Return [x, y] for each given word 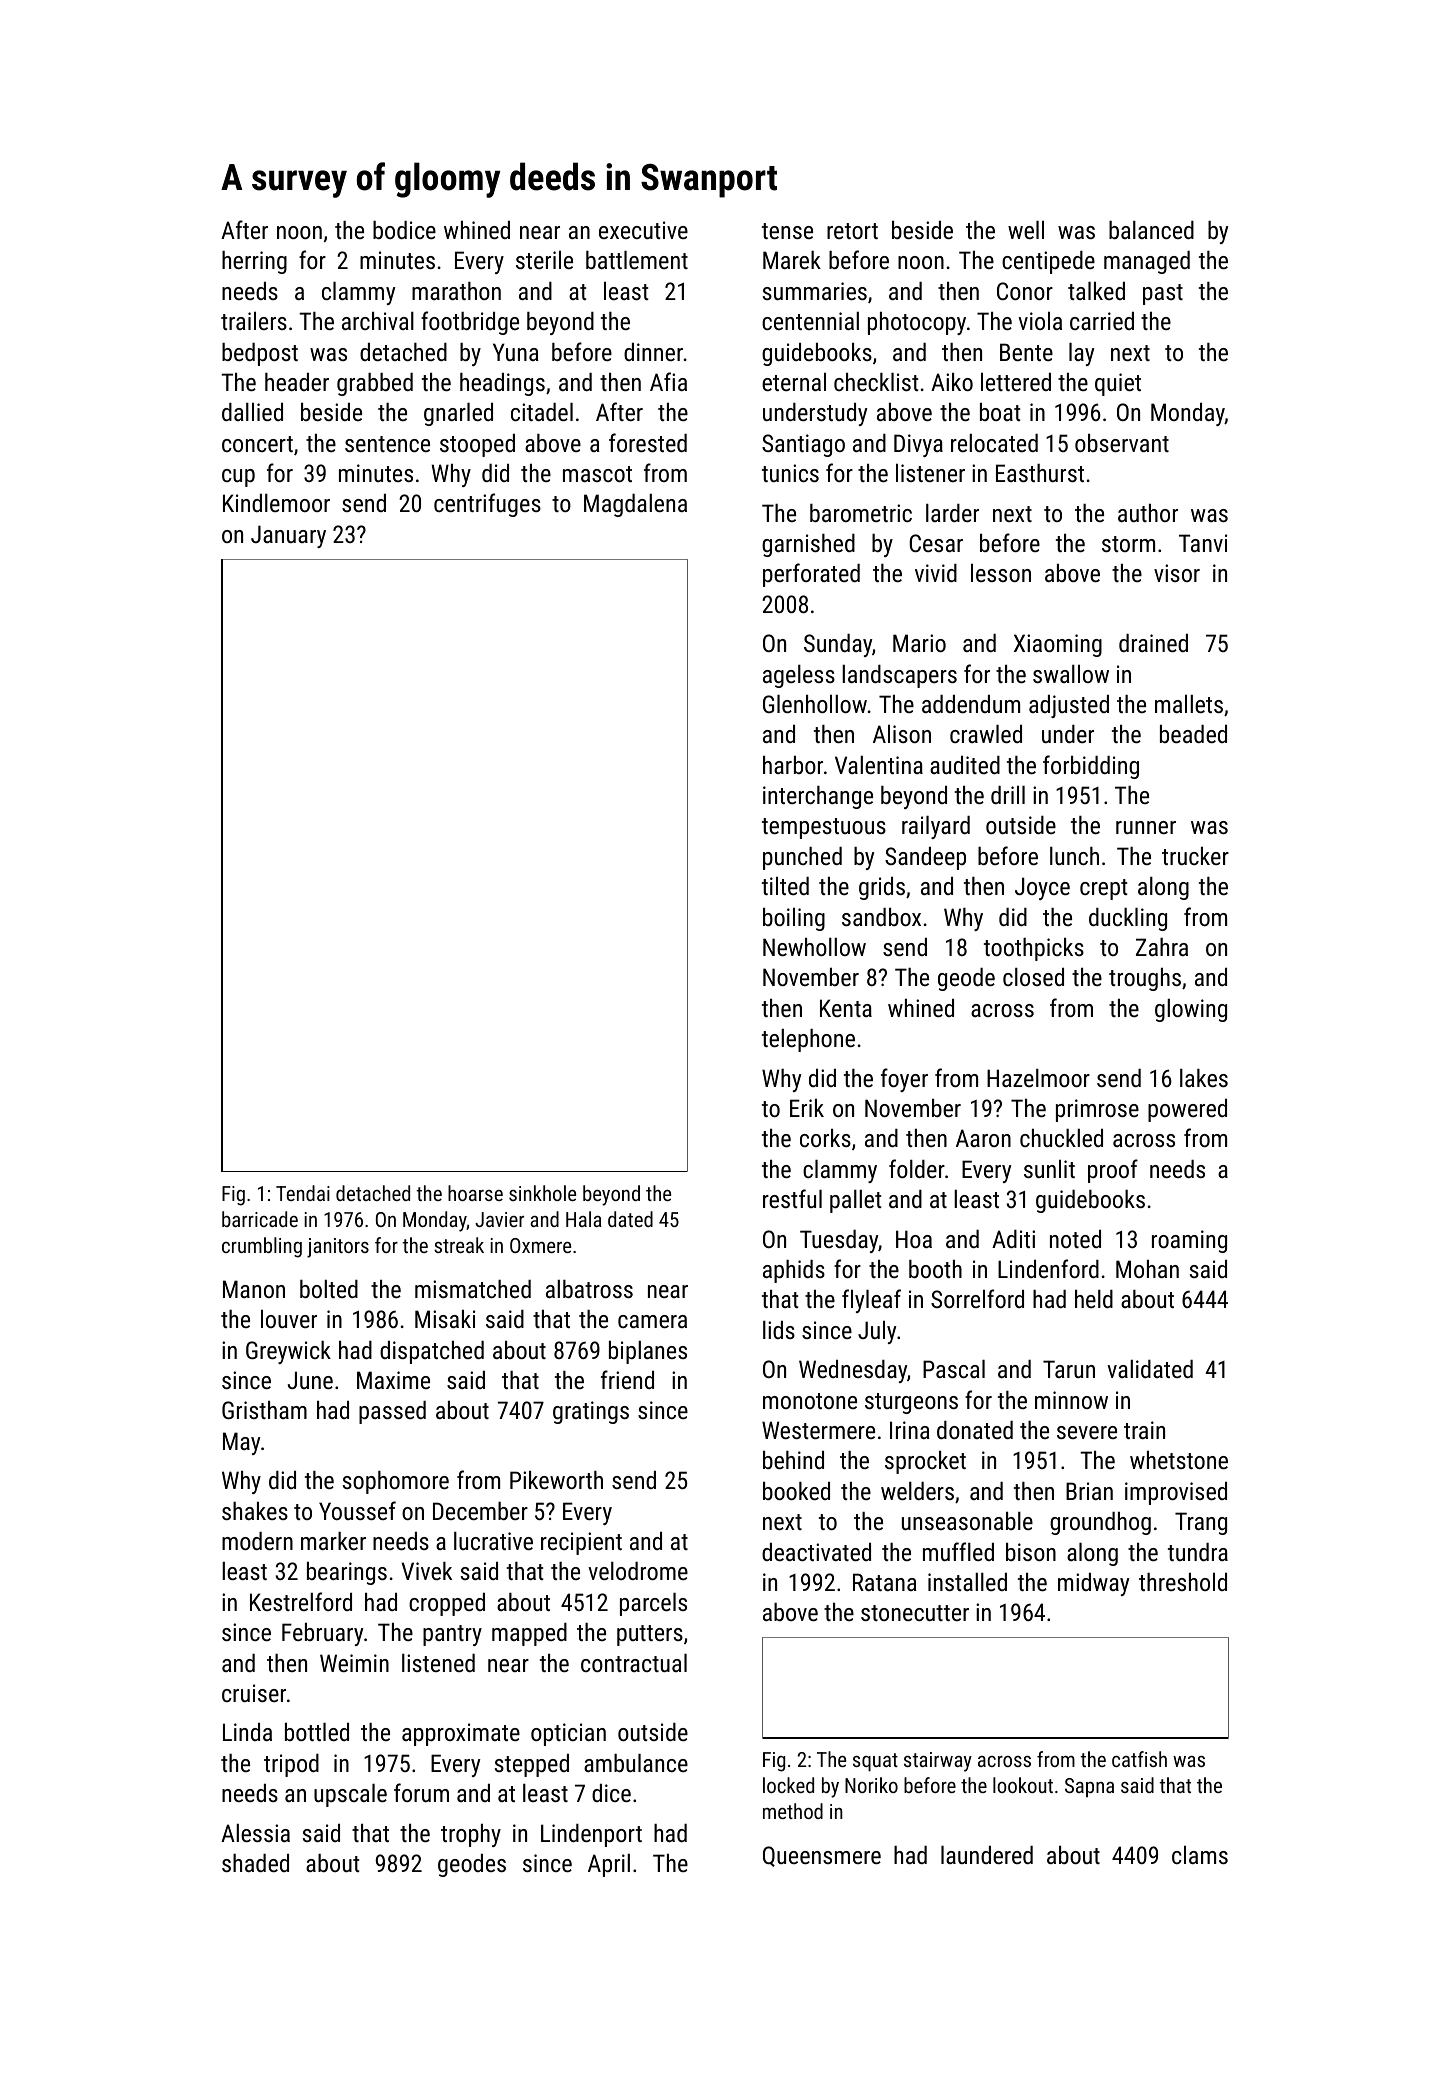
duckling [1128, 919]
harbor [793, 765]
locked [788, 1785]
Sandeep [925, 858]
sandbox [881, 917]
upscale [350, 1795]
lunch [1074, 856]
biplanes [648, 1352]
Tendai [303, 1193]
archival [378, 321]
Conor [1025, 291]
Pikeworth [556, 1480]
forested [648, 442]
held [1094, 1299]
